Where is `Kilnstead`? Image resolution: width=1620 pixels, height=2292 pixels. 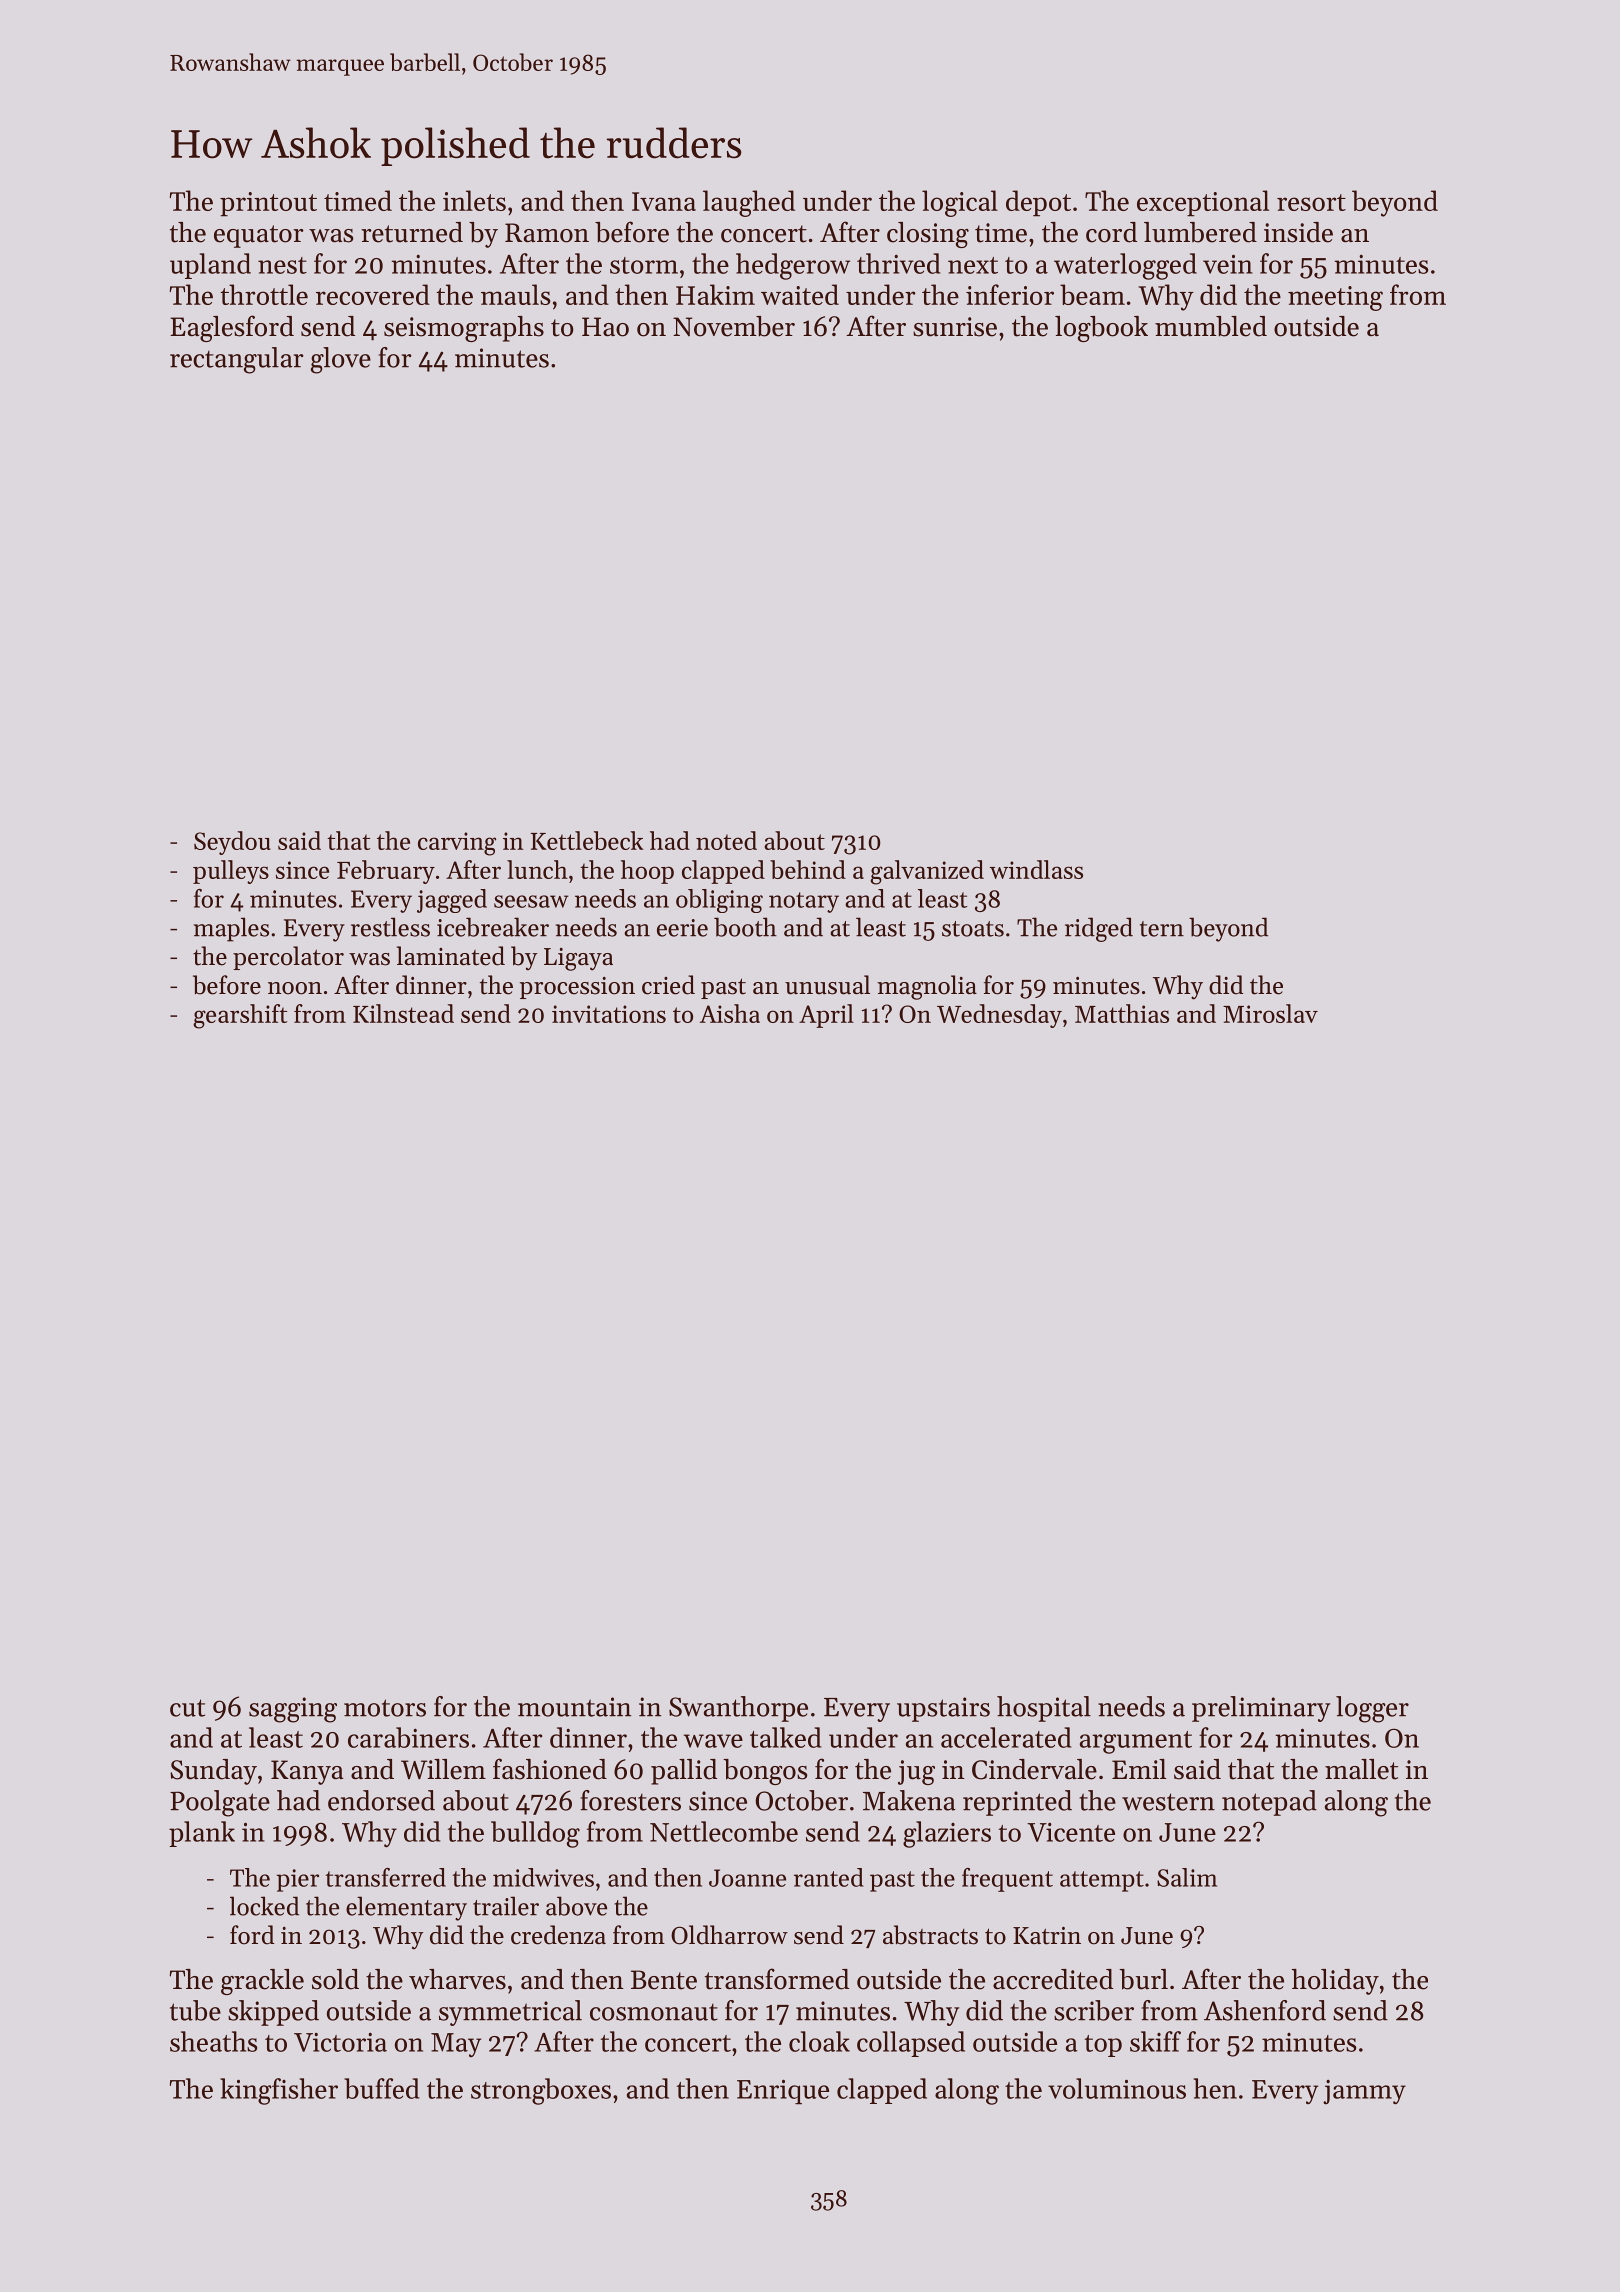 Kilnstead is located at coordinates (403, 1013).
